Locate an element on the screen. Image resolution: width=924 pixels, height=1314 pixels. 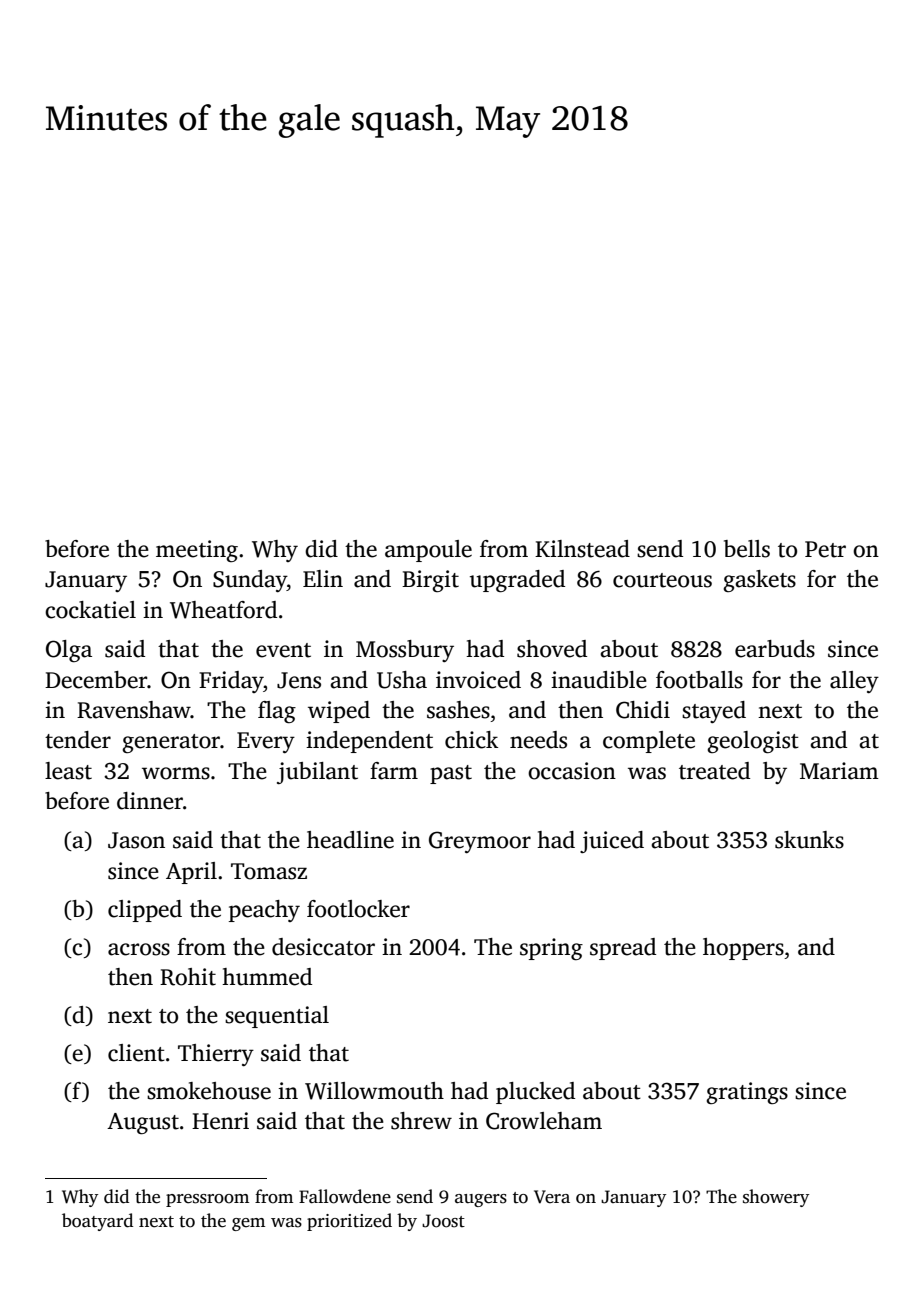
hoppers is located at coordinates (743, 949).
